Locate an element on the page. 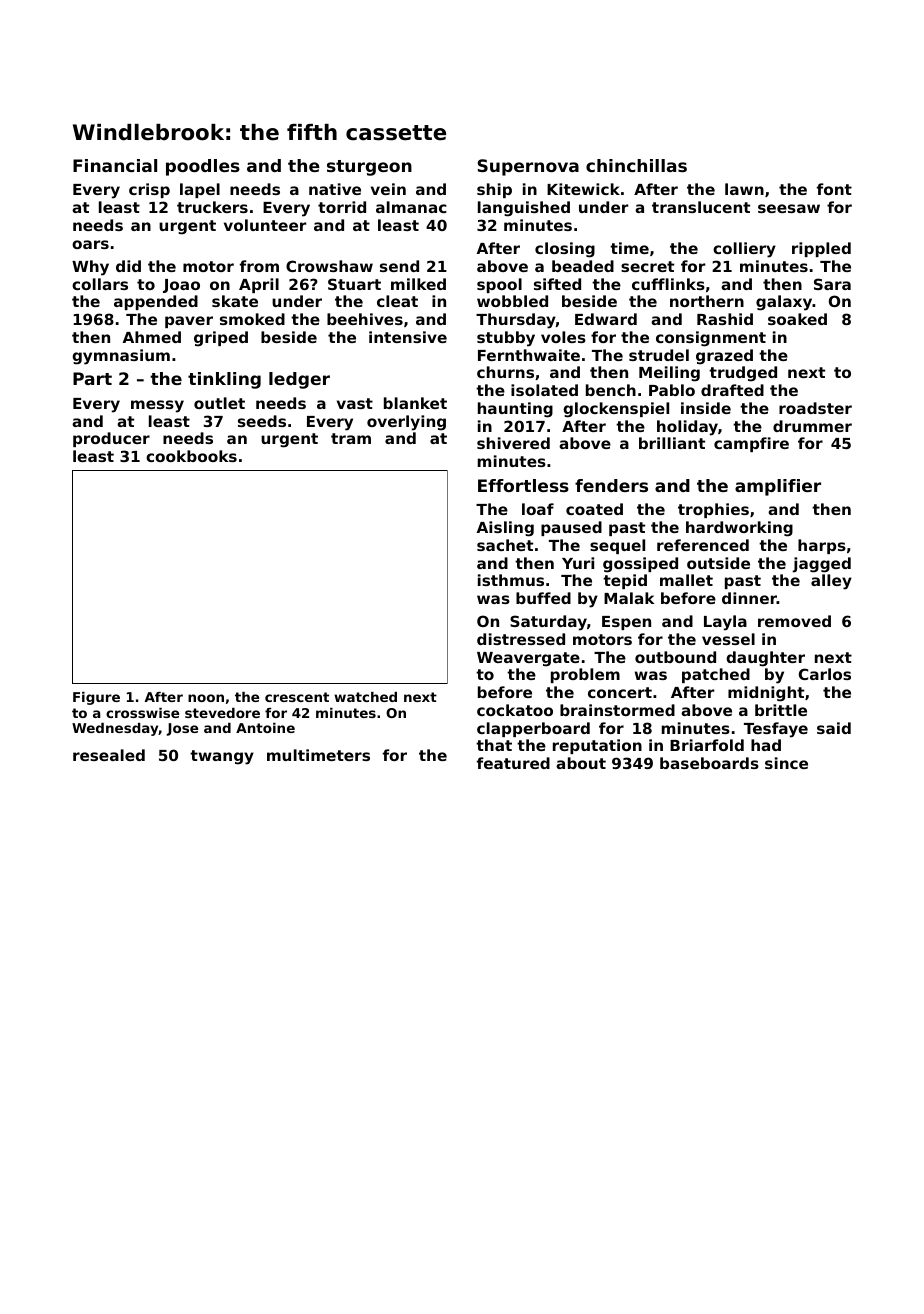 This page has height=1314, width=924. Yuri is located at coordinates (578, 563).
